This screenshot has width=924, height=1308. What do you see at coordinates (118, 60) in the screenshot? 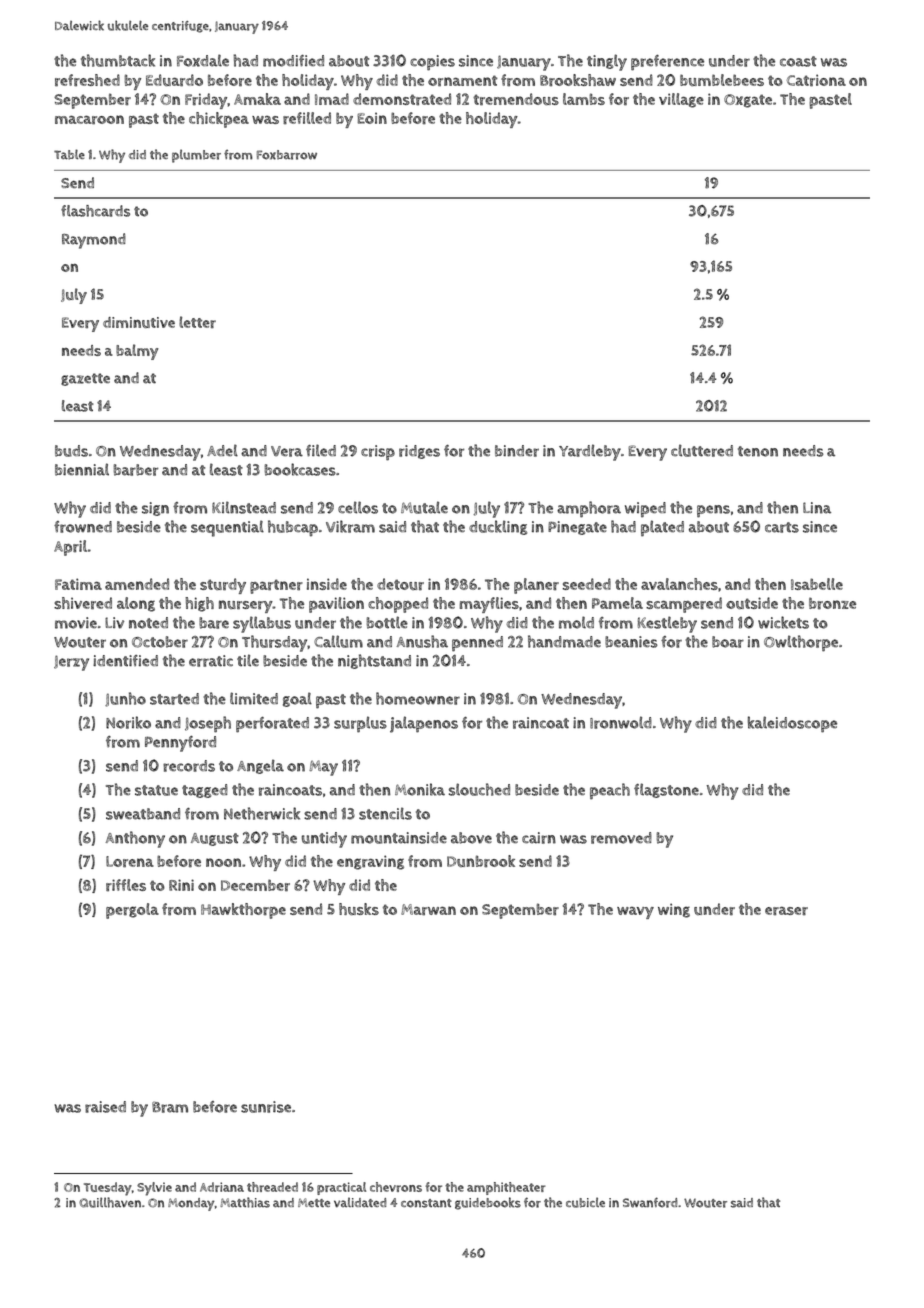
I see `thumbtack` at bounding box center [118, 60].
